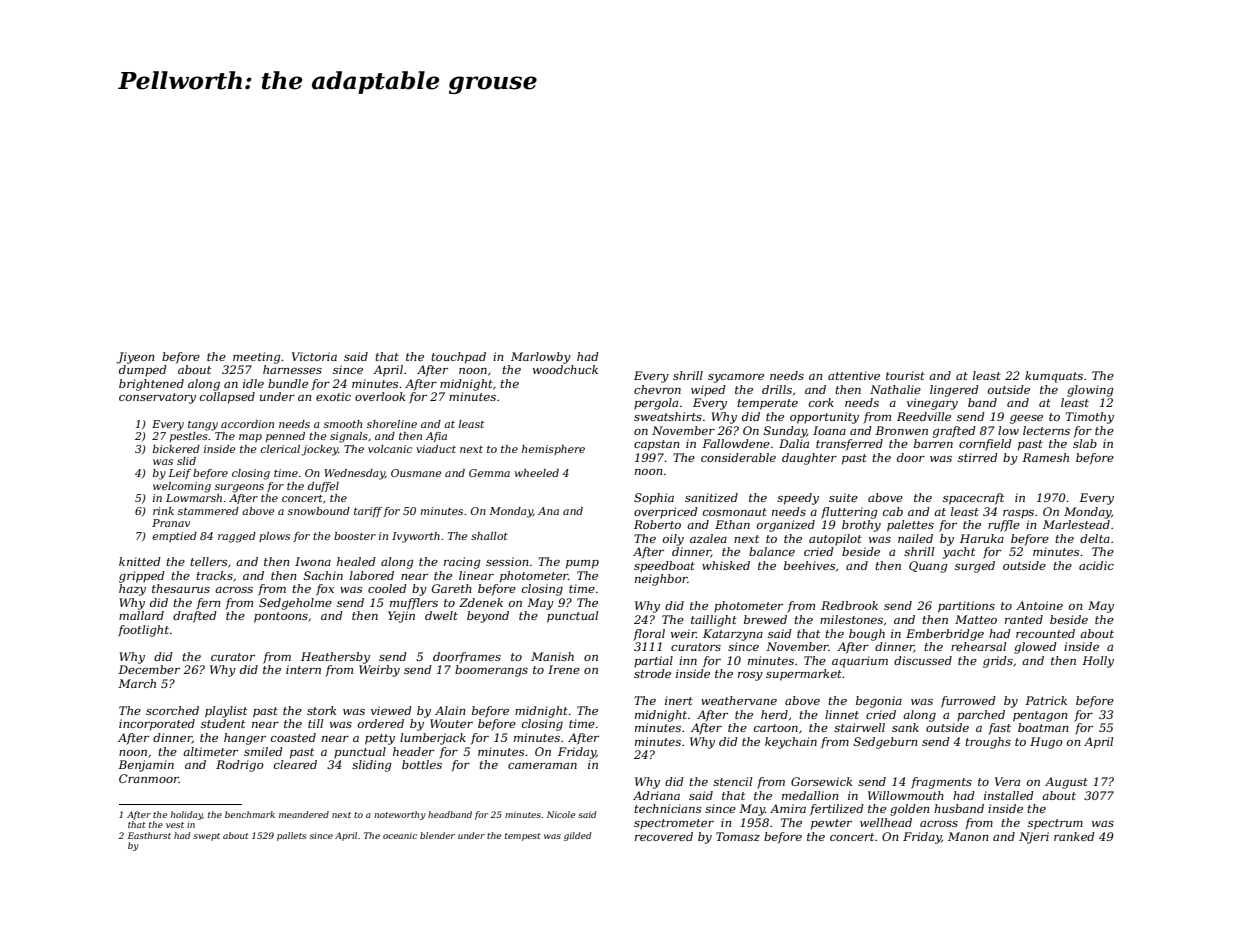  Describe the element at coordinates (885, 743) in the document. I see `Sedgeburn` at that location.
